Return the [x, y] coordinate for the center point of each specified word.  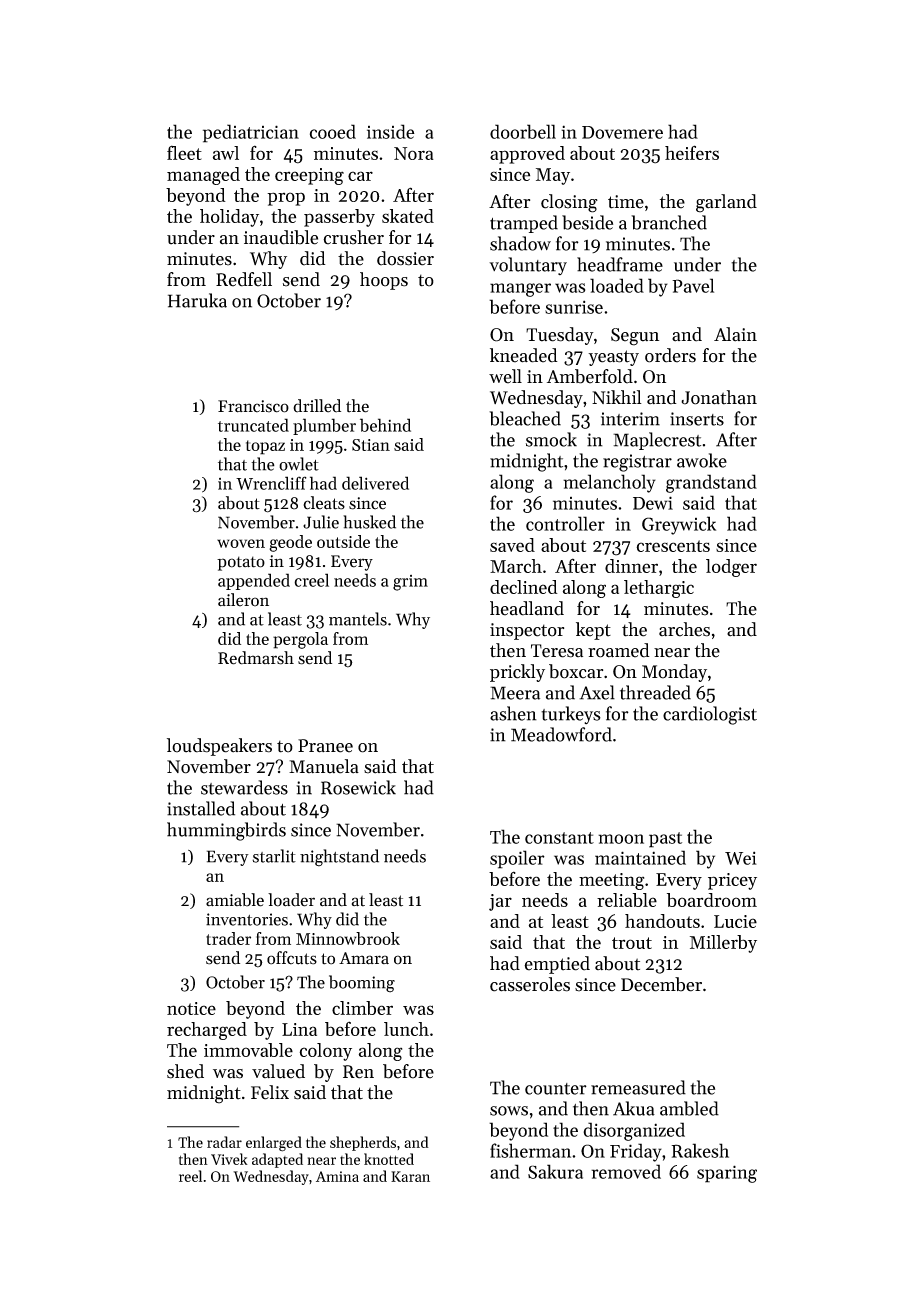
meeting [611, 881]
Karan [410, 1176]
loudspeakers [219, 747]
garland [726, 203]
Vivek [229, 1159]
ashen [513, 713]
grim [410, 583]
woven [241, 543]
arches [684, 629]
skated [408, 216]
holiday [229, 218]
